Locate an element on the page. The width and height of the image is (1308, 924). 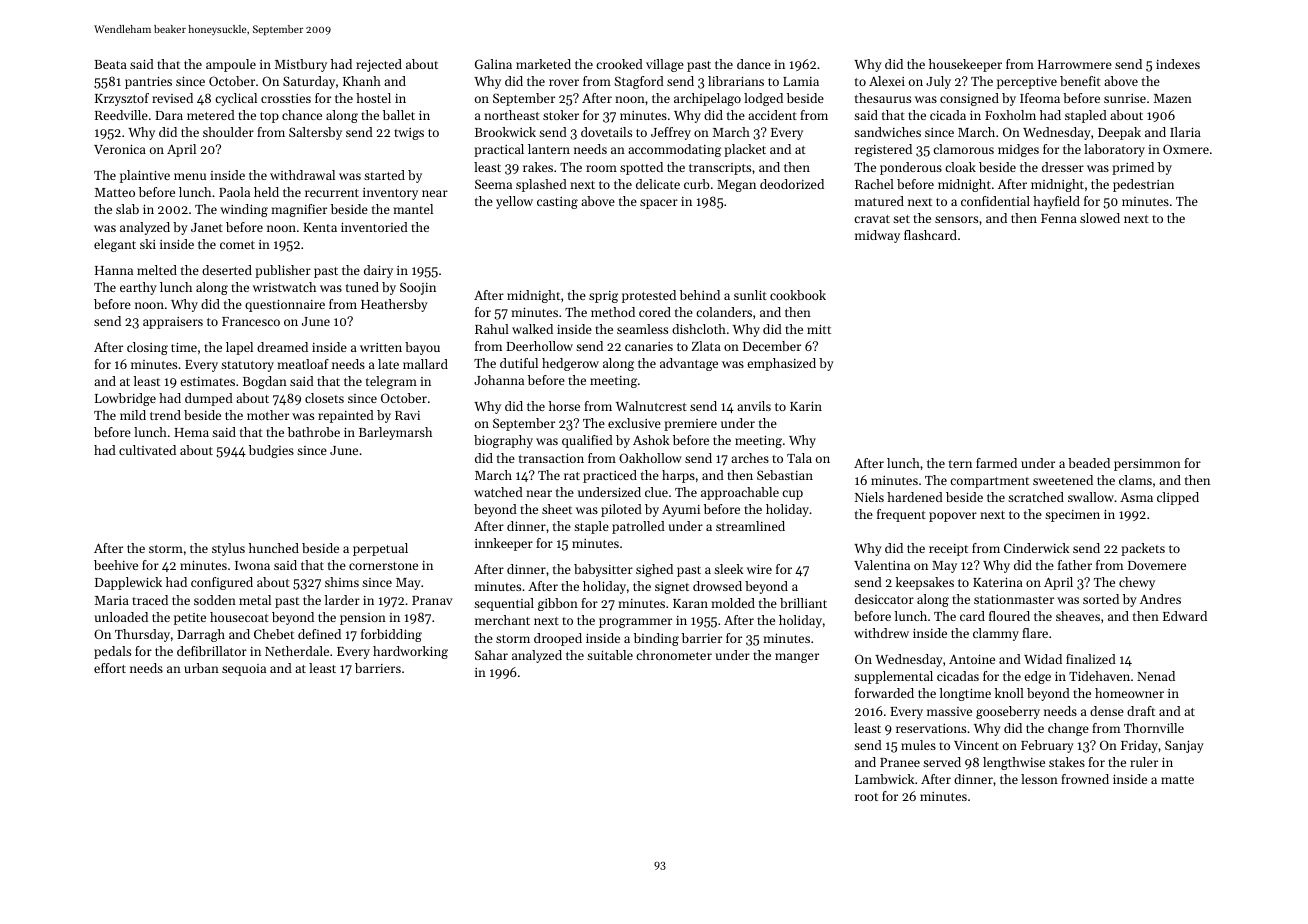
recurrent is located at coordinates (332, 193).
